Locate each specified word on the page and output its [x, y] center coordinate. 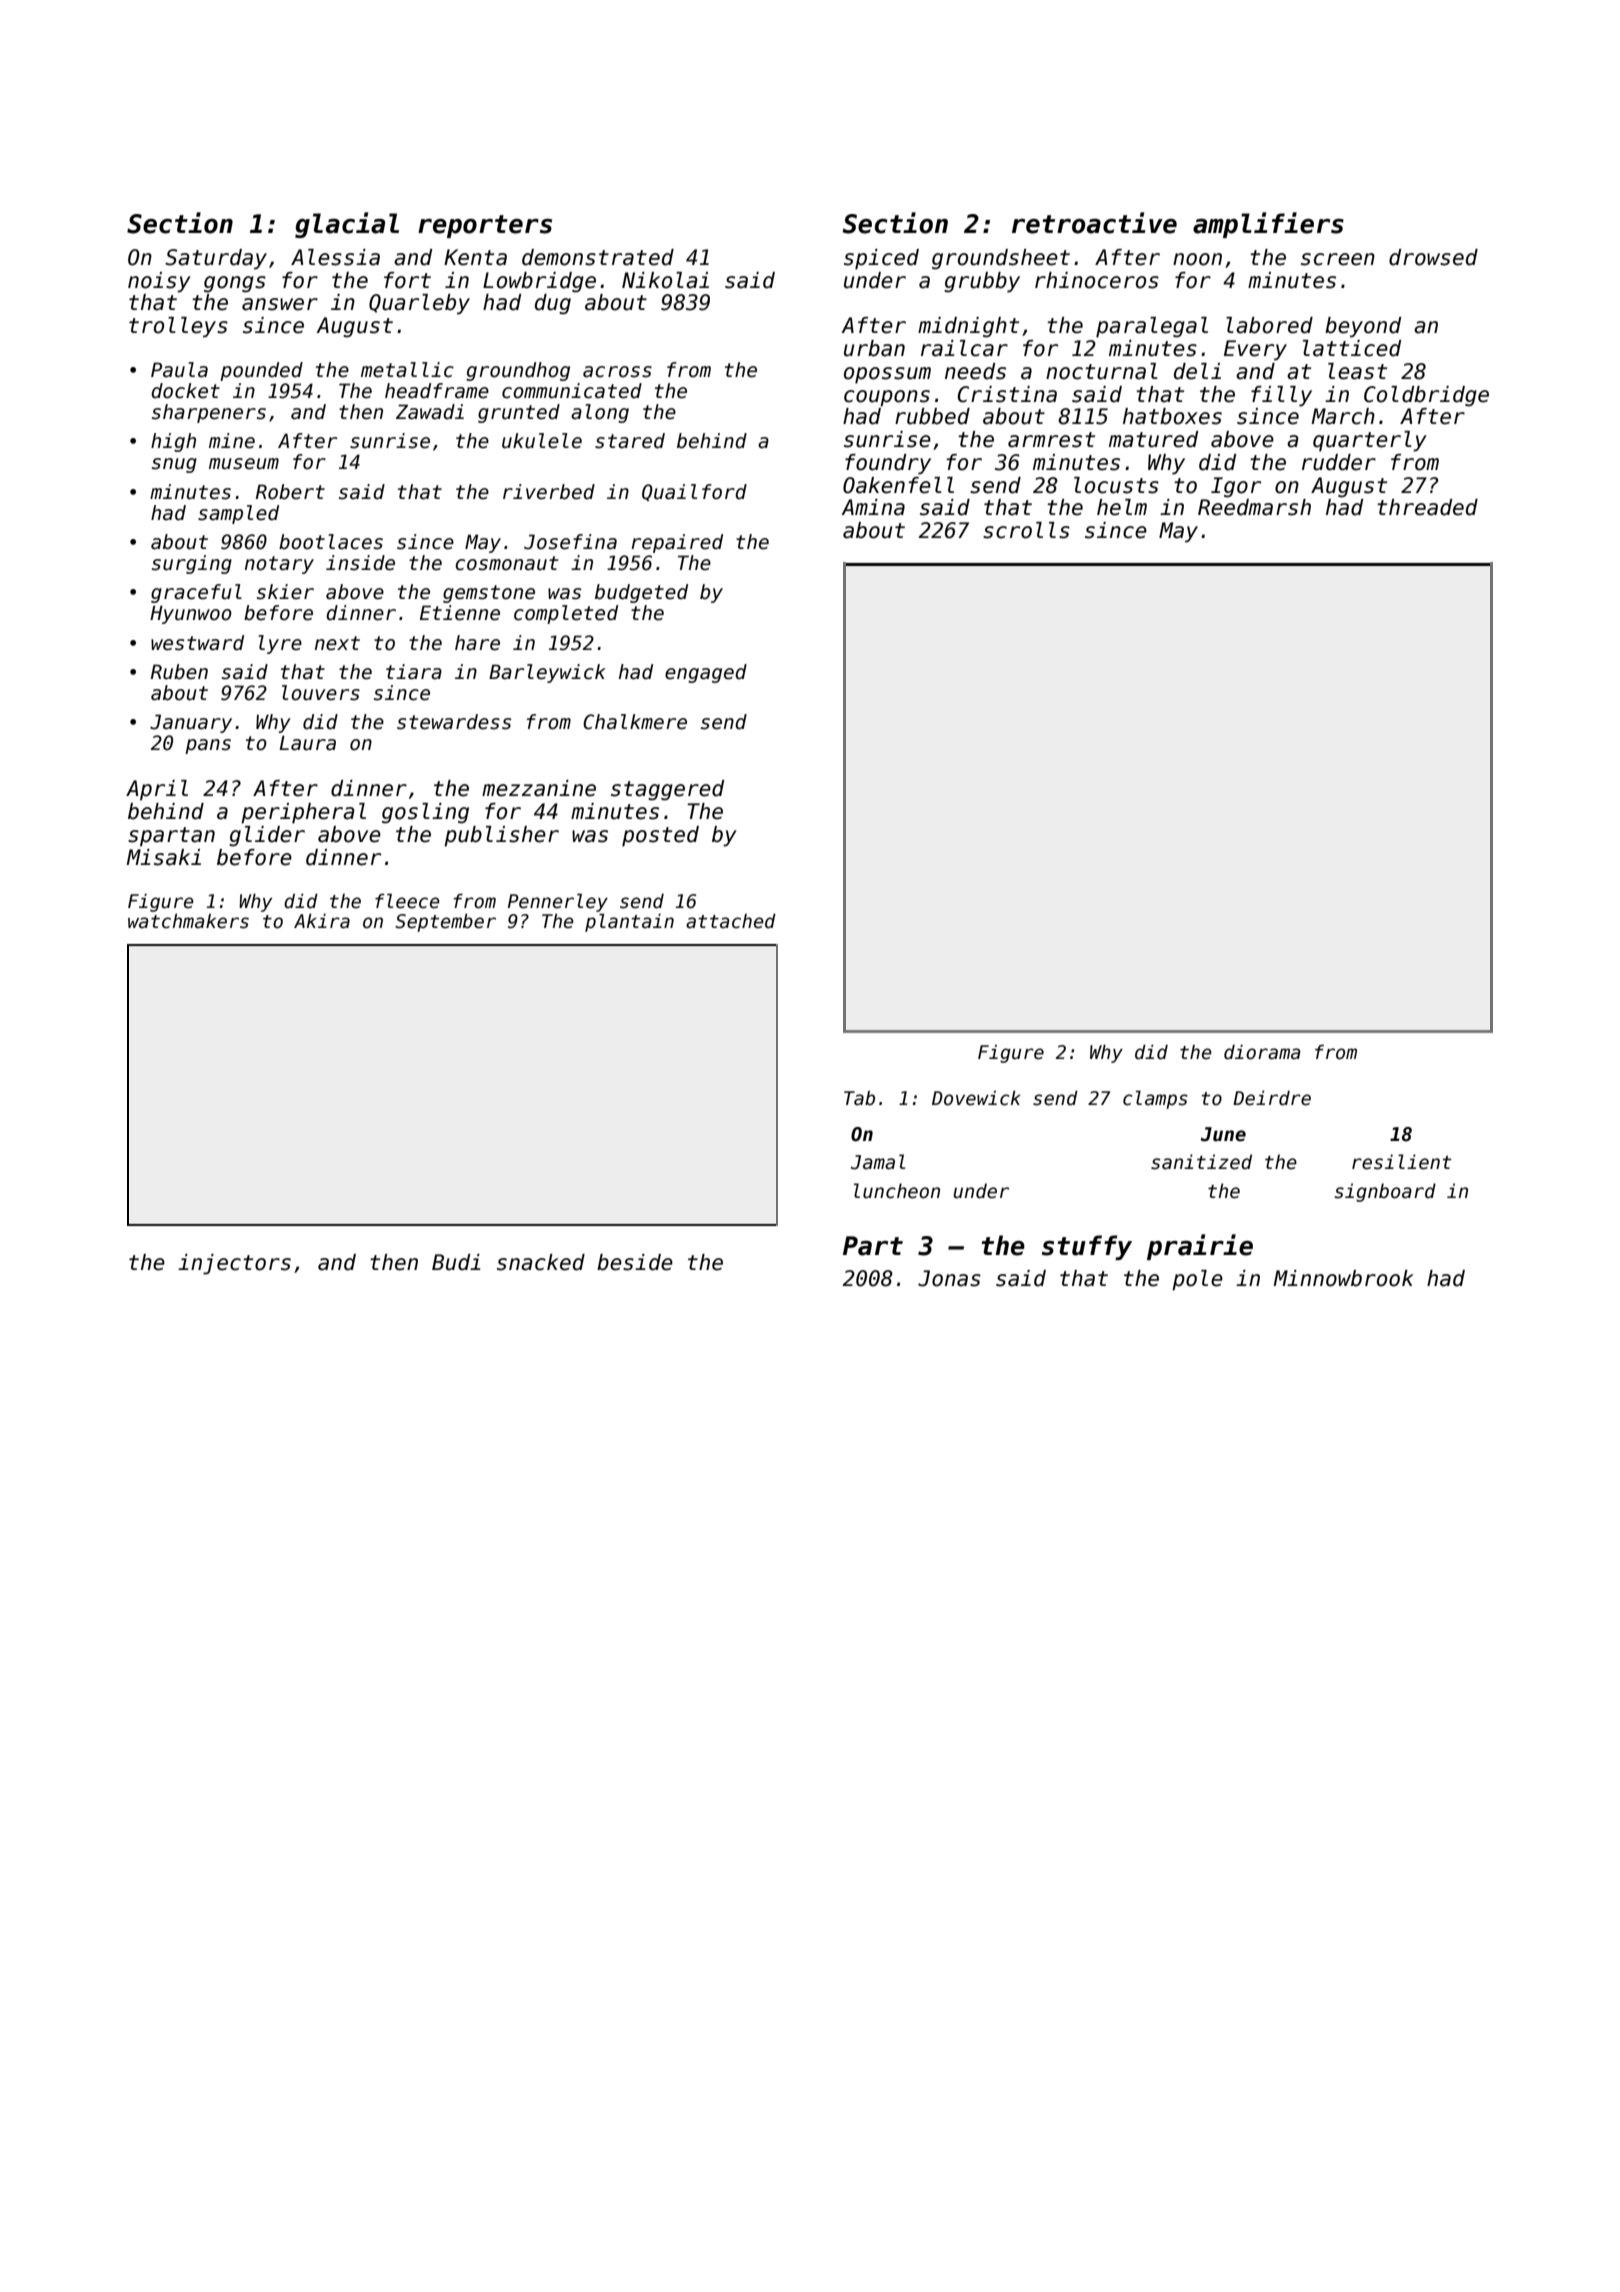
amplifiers [1268, 225]
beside [635, 1262]
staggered [667, 790]
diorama [1262, 1052]
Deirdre [1272, 1098]
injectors [234, 1264]
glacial [347, 225]
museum [244, 464]
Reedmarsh [1254, 507]
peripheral [303, 813]
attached [731, 921]
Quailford [694, 492]
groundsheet [1001, 259]
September [445, 923]
